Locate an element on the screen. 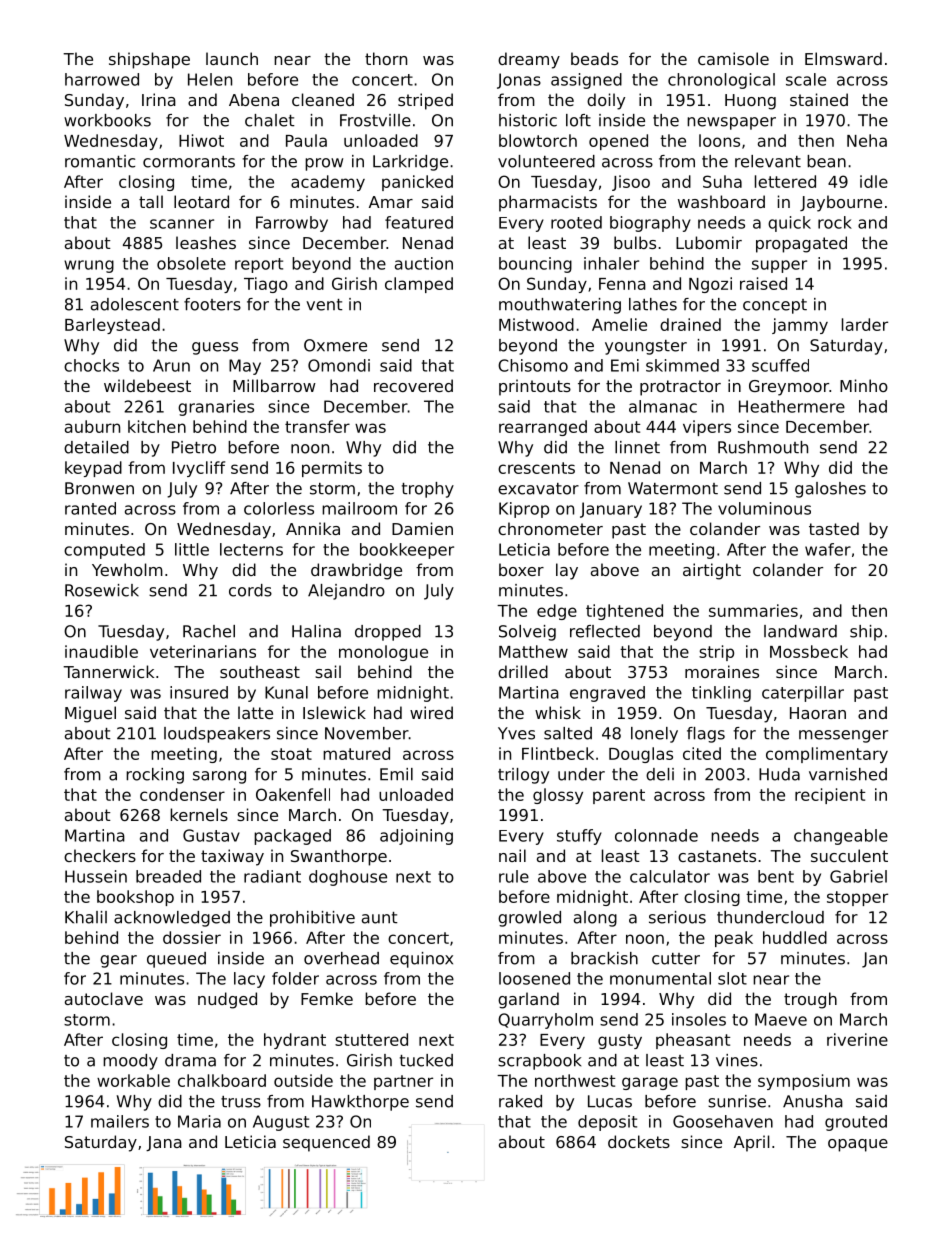 The image size is (952, 1233). Solveig is located at coordinates (527, 633).
